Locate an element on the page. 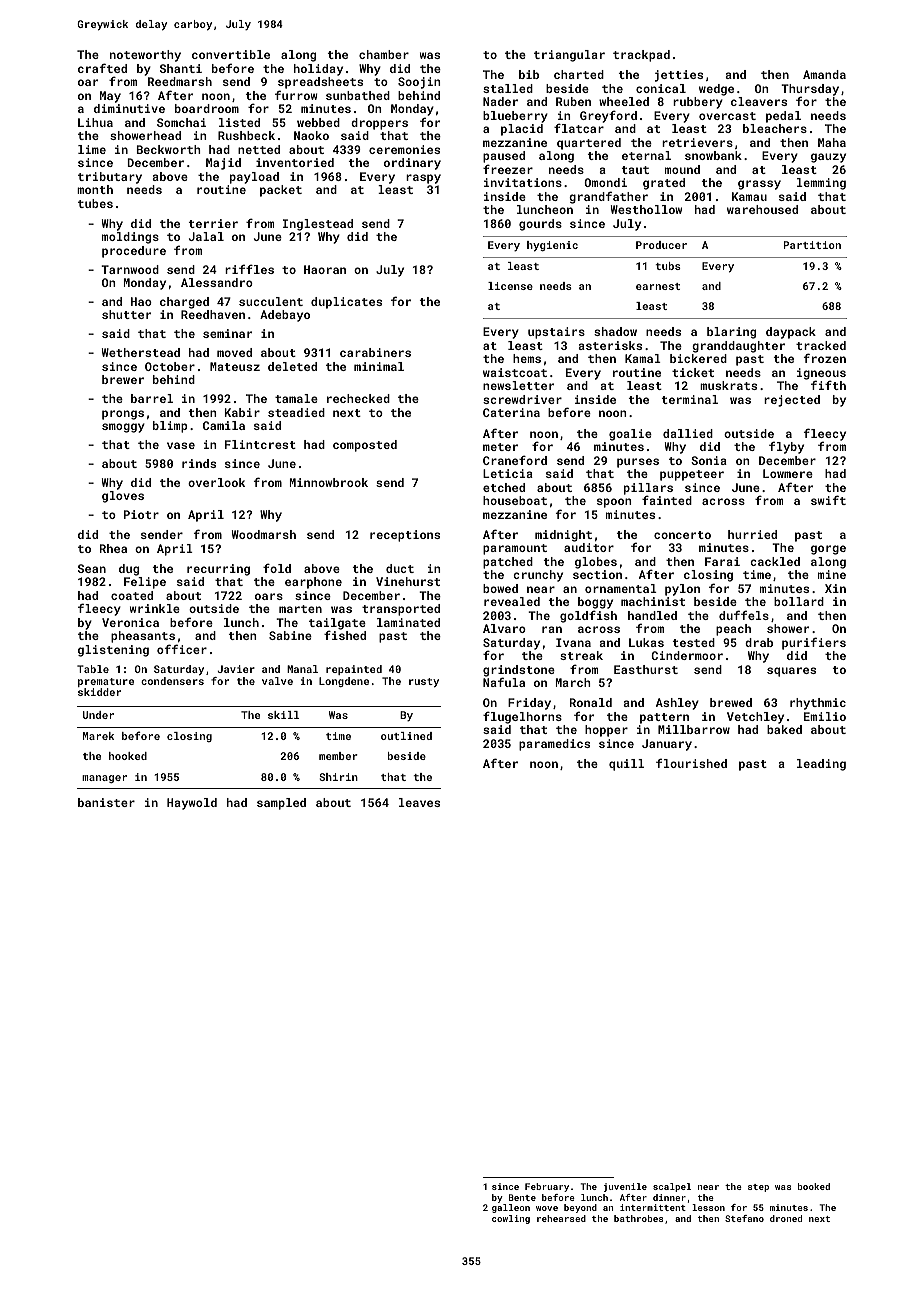 This page has height=1308, width=924. Sean is located at coordinates (92, 568).
